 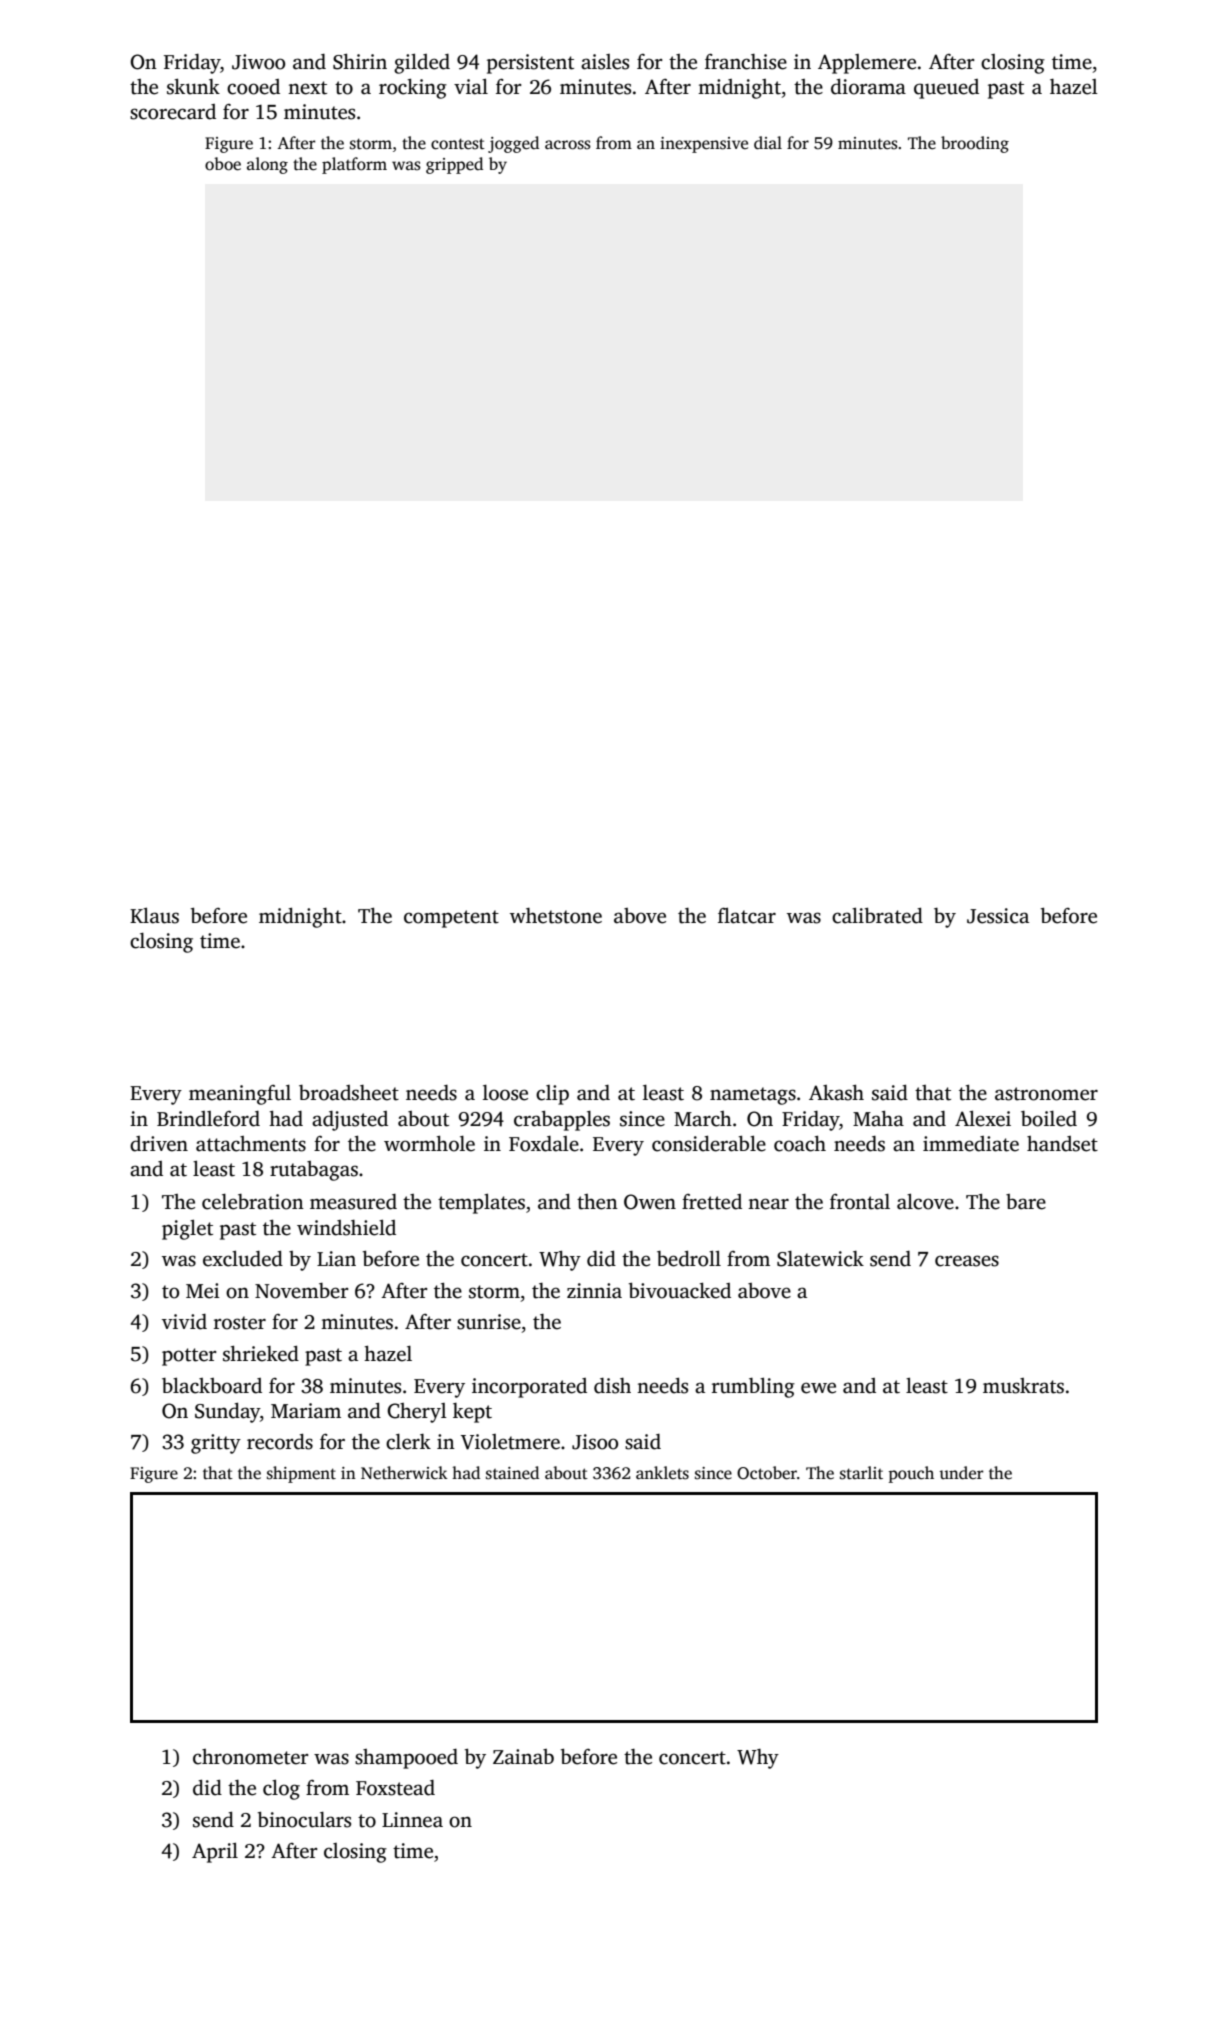 I want to click on Klaus, so click(x=154, y=915).
